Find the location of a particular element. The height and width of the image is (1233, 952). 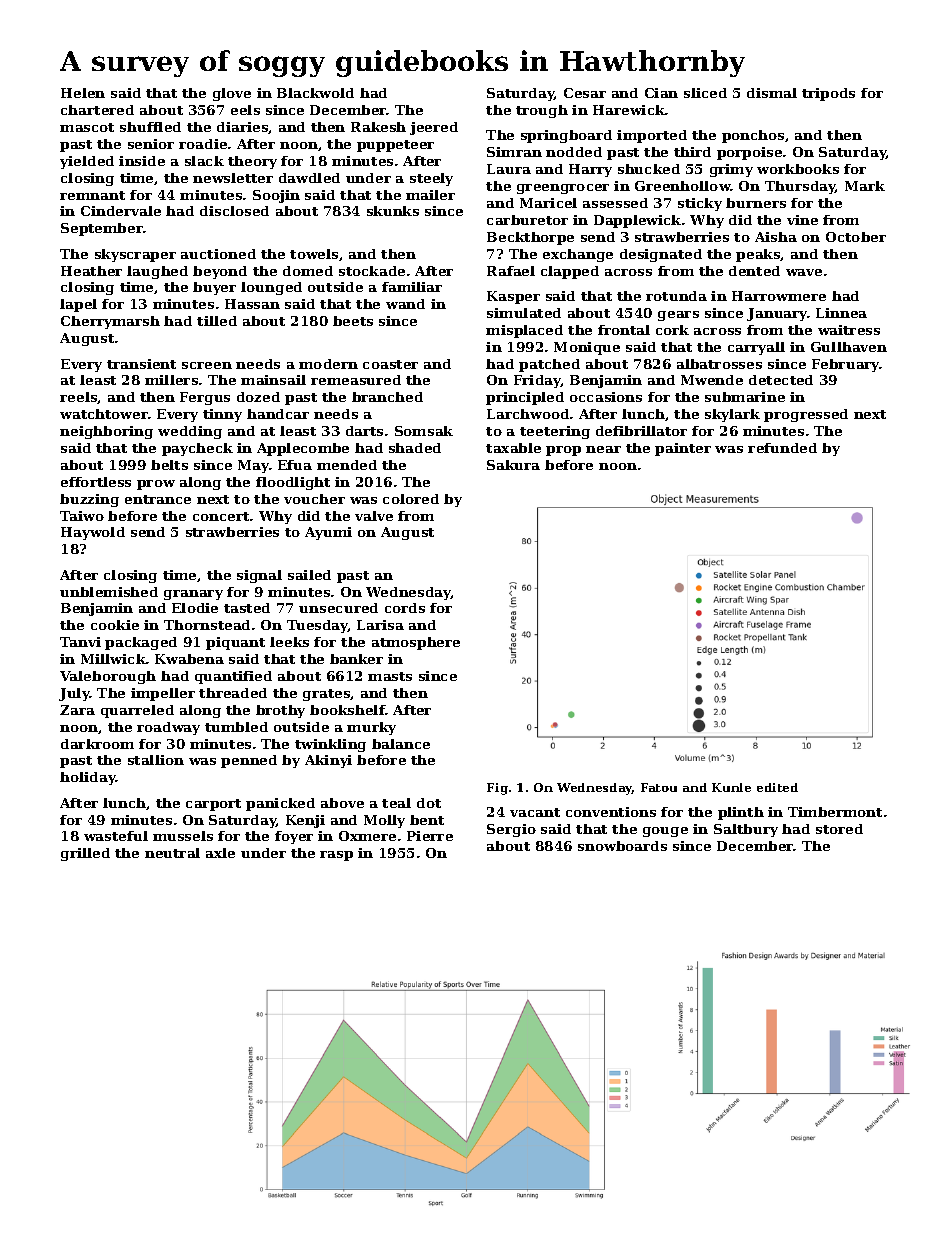

unblemished is located at coordinates (109, 592).
